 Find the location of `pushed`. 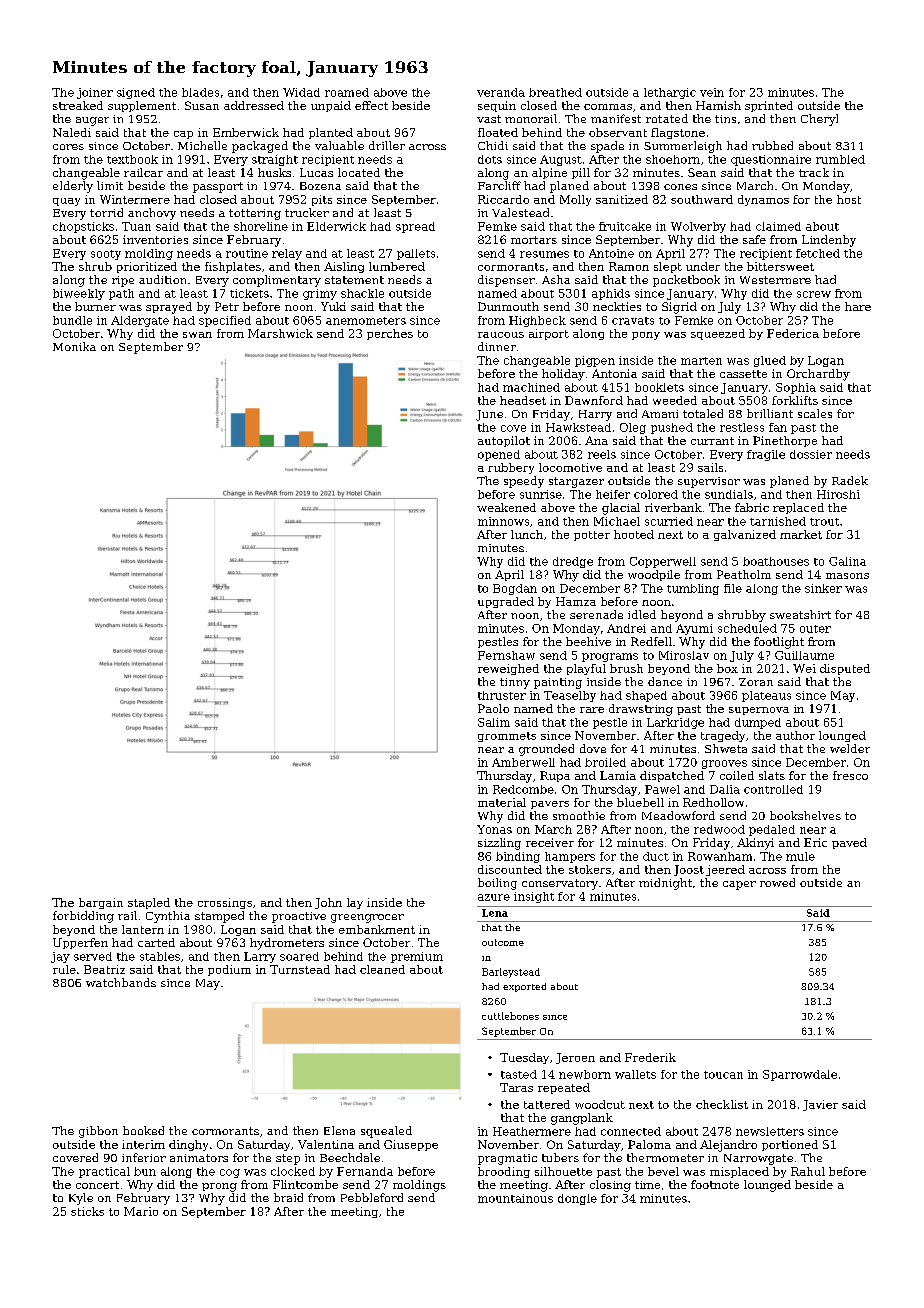

pushed is located at coordinates (672, 428).
